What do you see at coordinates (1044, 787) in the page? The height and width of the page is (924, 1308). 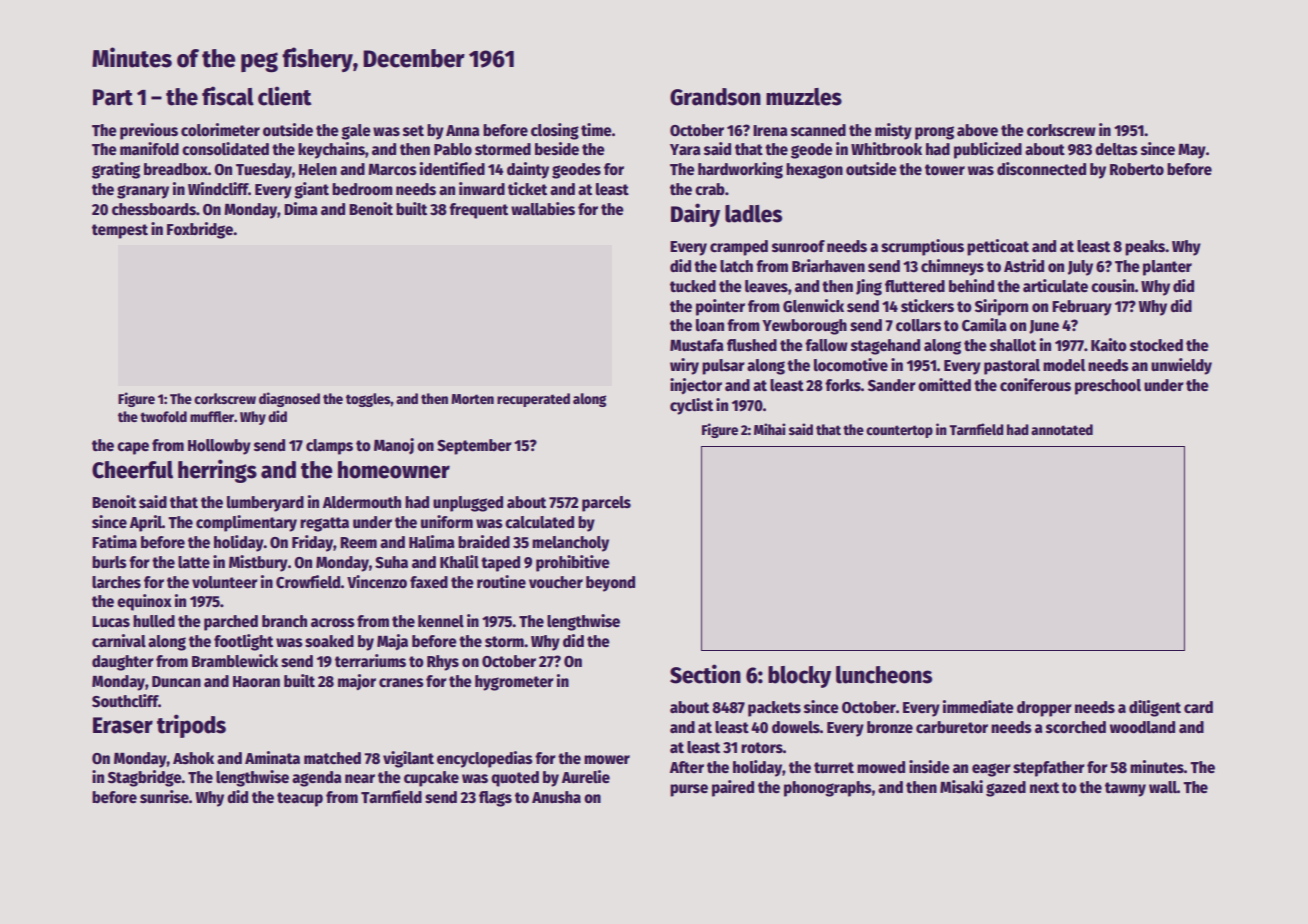 I see `next` at bounding box center [1044, 787].
